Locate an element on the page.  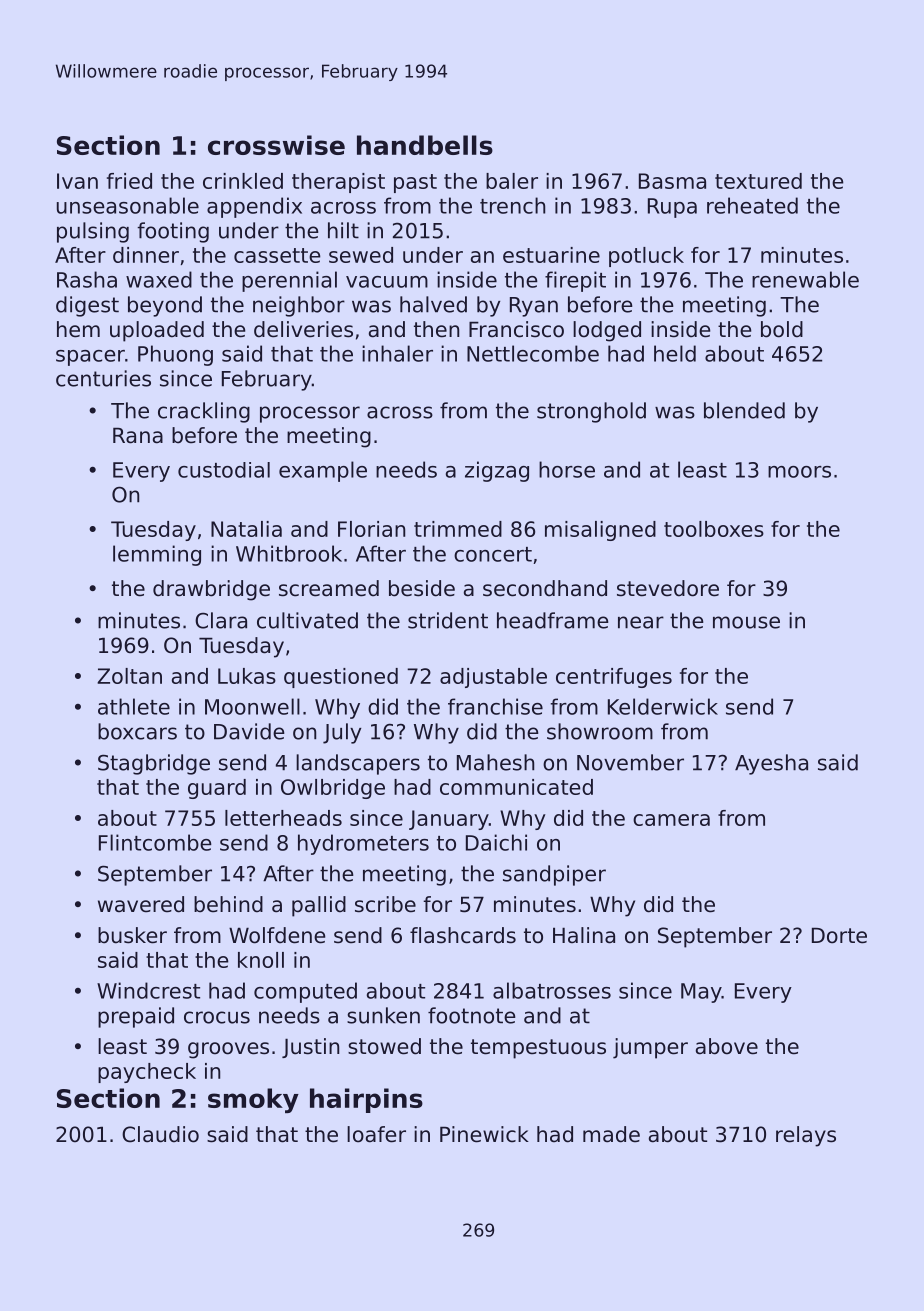
questioned is located at coordinates (341, 678).
